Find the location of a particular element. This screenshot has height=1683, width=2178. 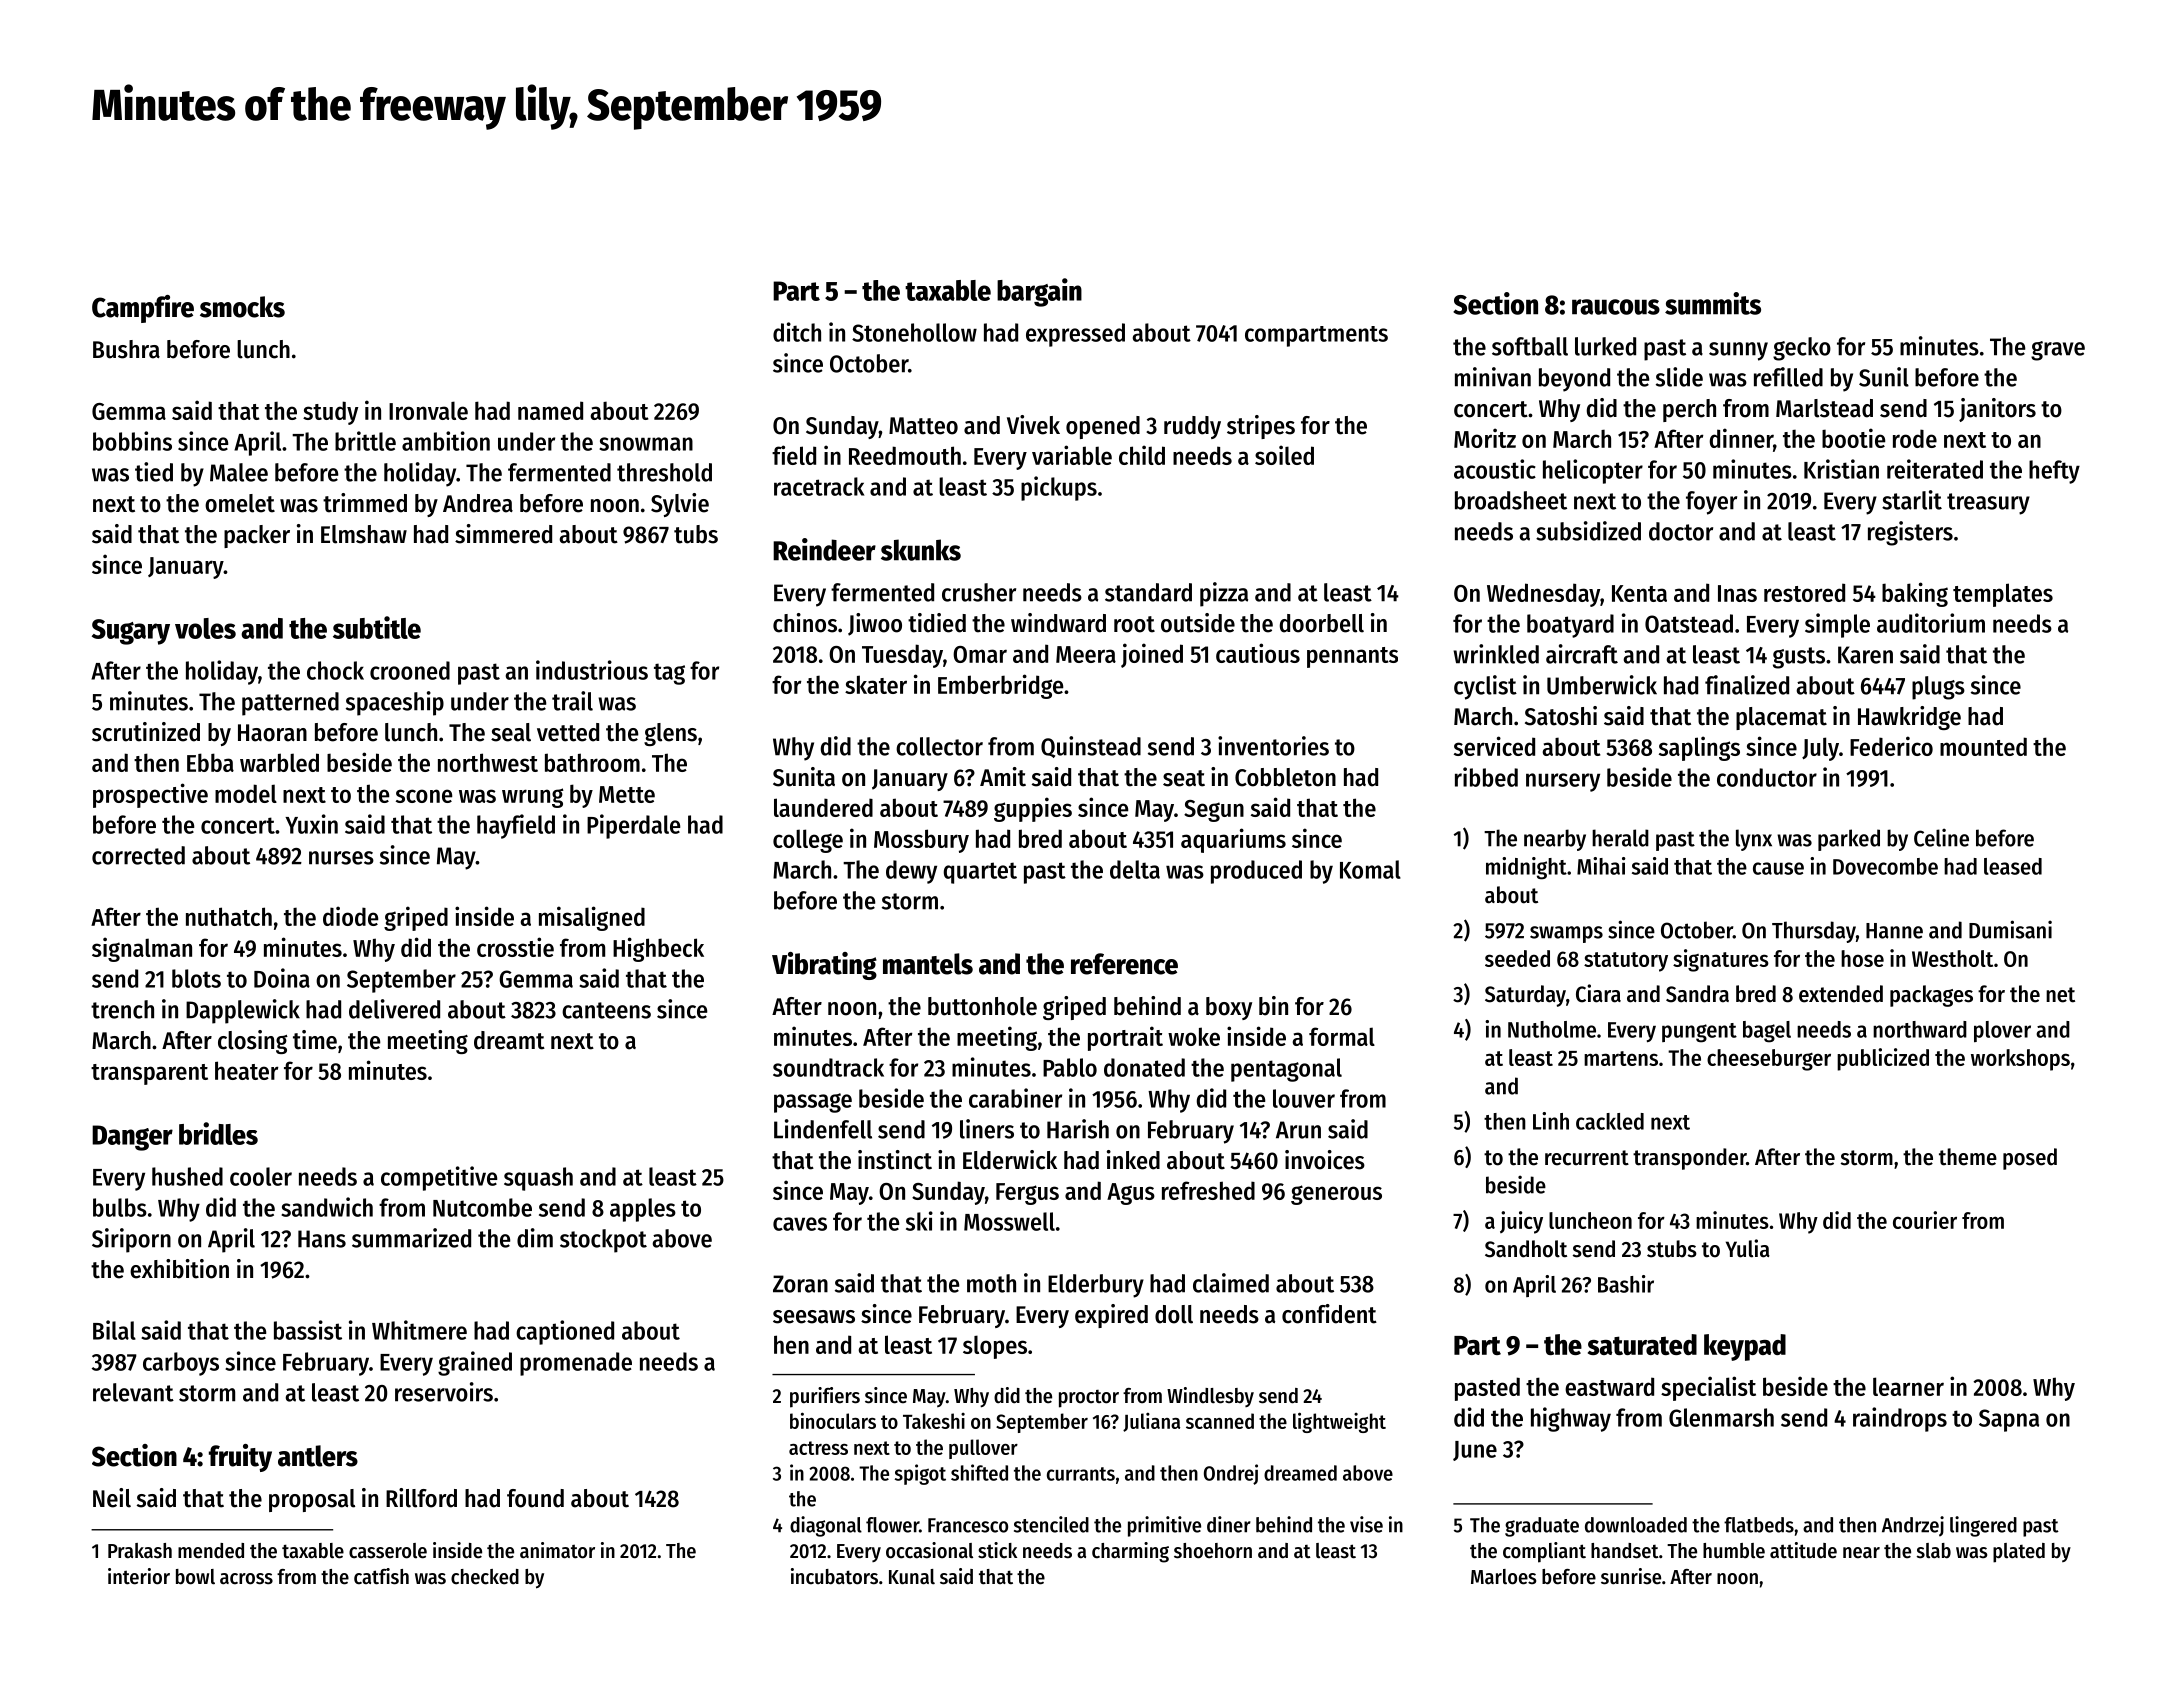

smocks is located at coordinates (242, 307).
